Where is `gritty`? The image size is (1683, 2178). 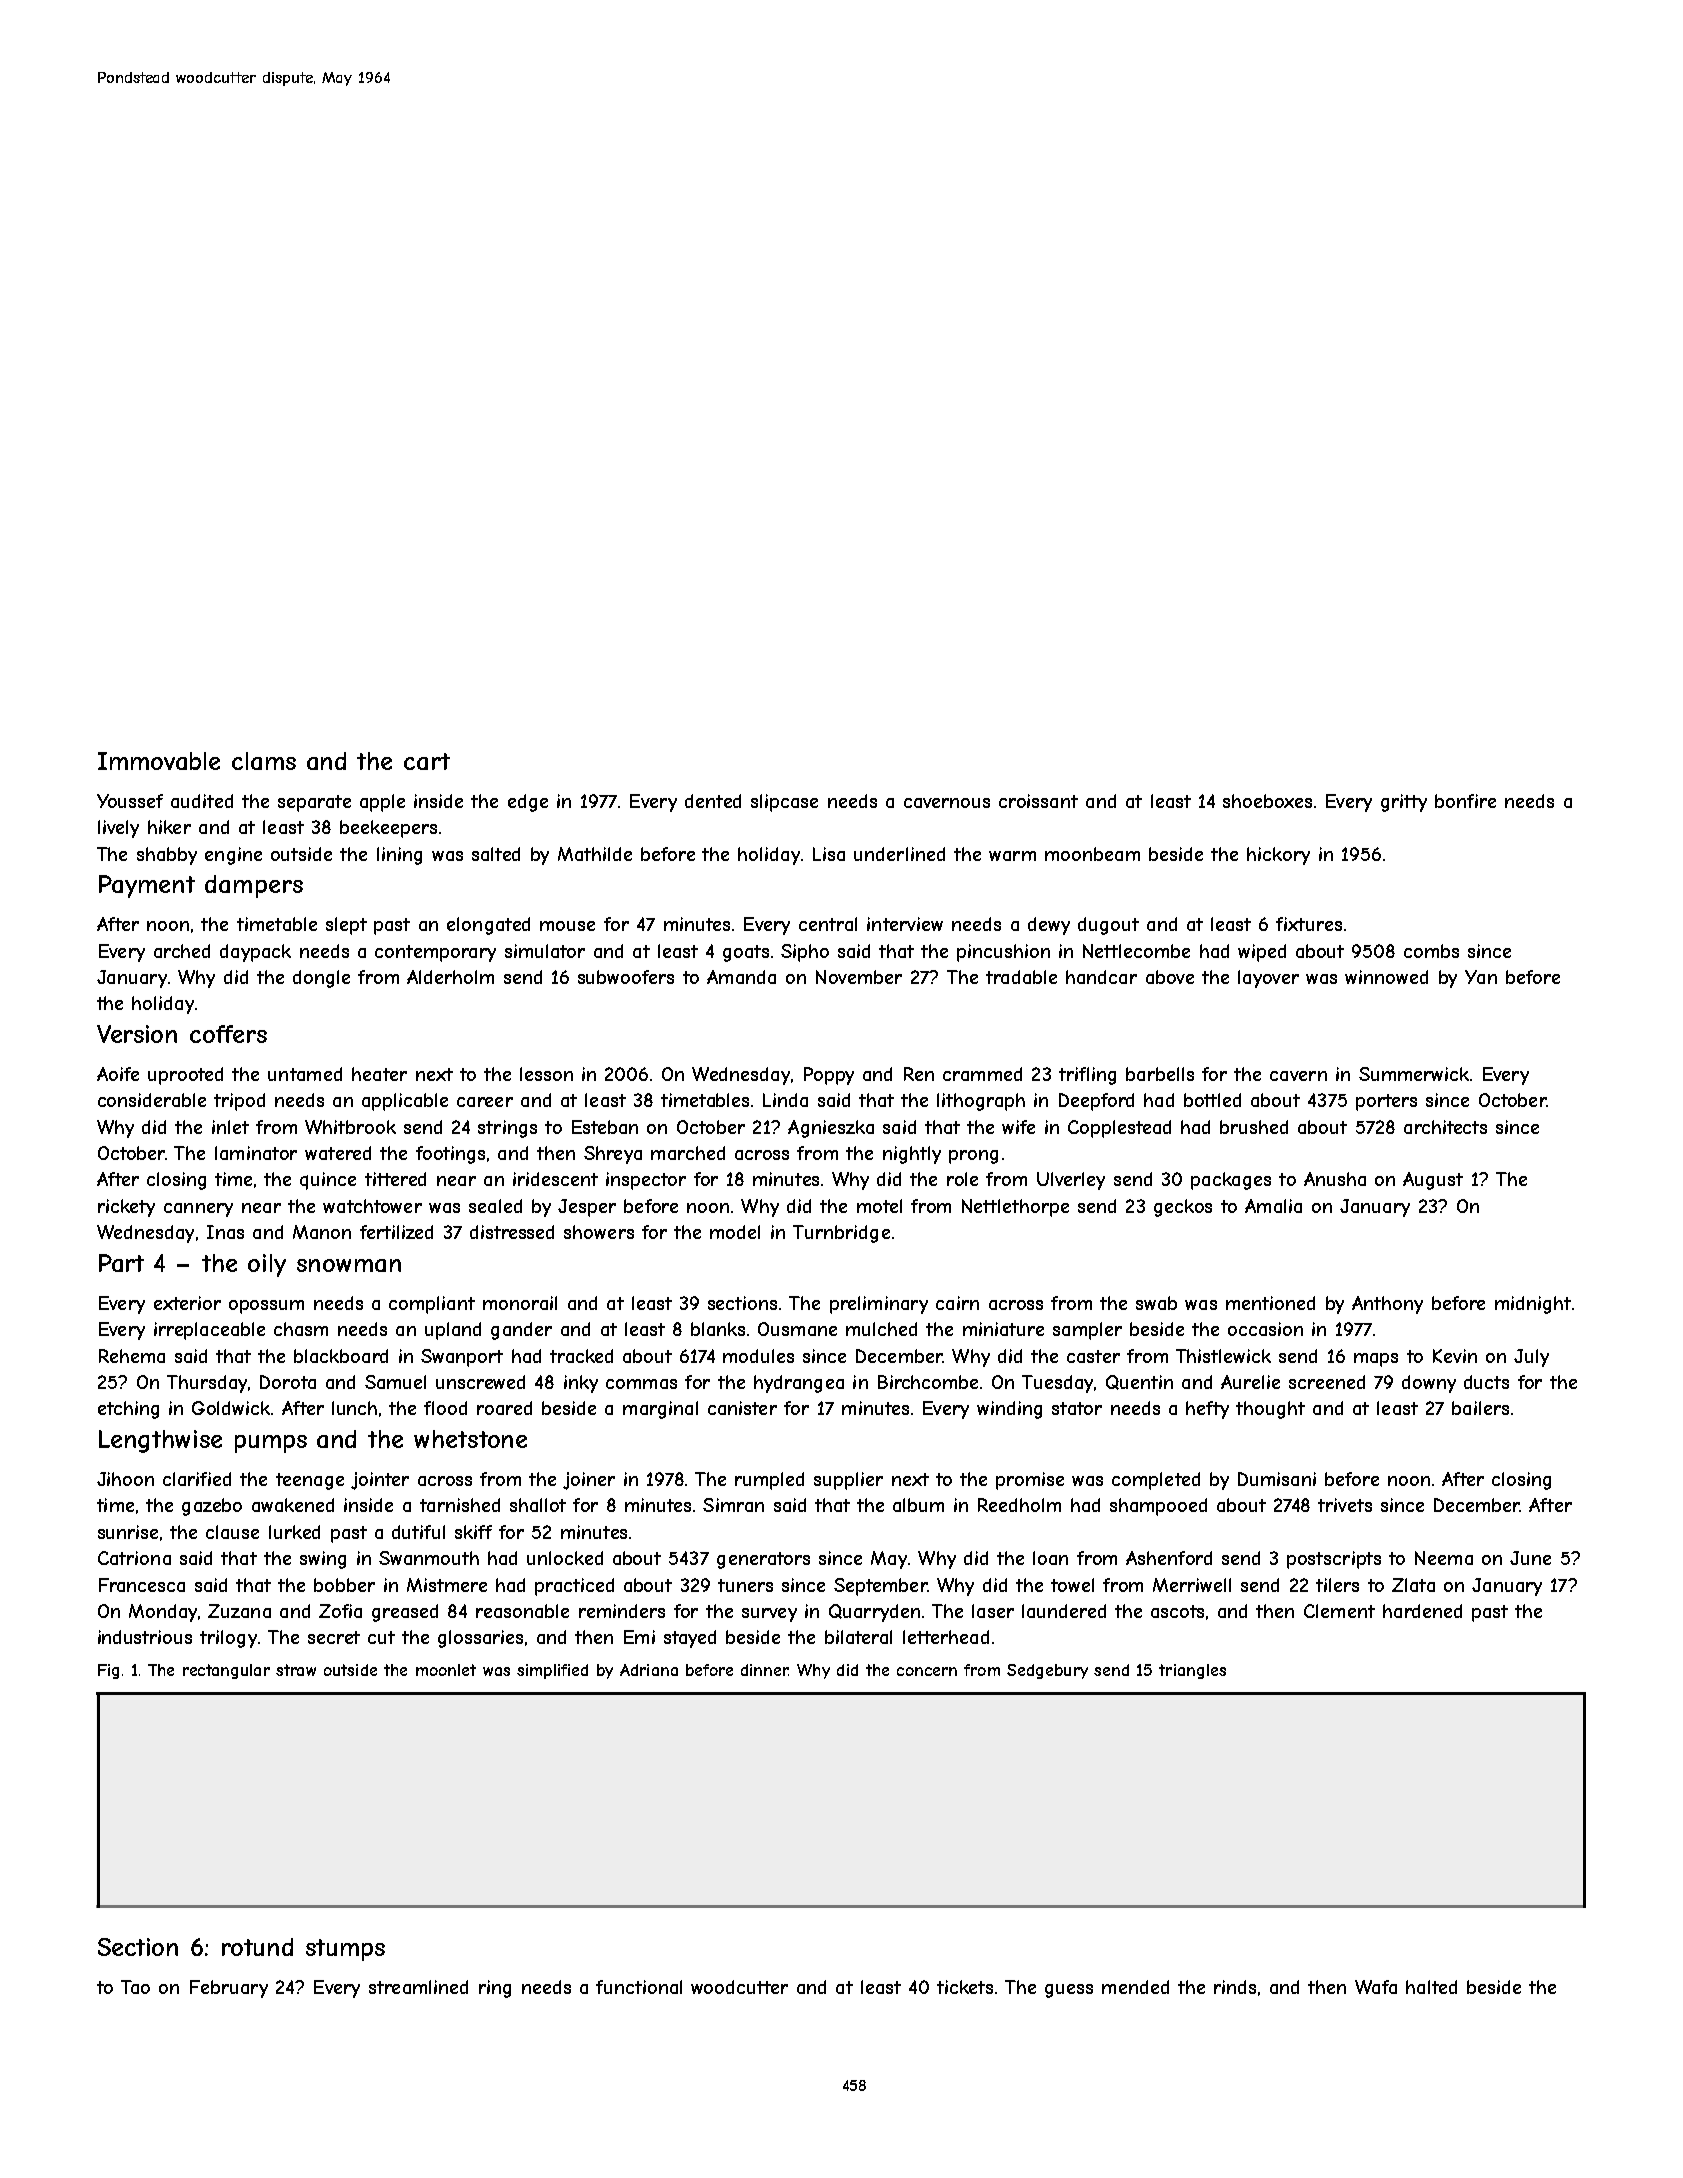
gritty is located at coordinates (1404, 803).
